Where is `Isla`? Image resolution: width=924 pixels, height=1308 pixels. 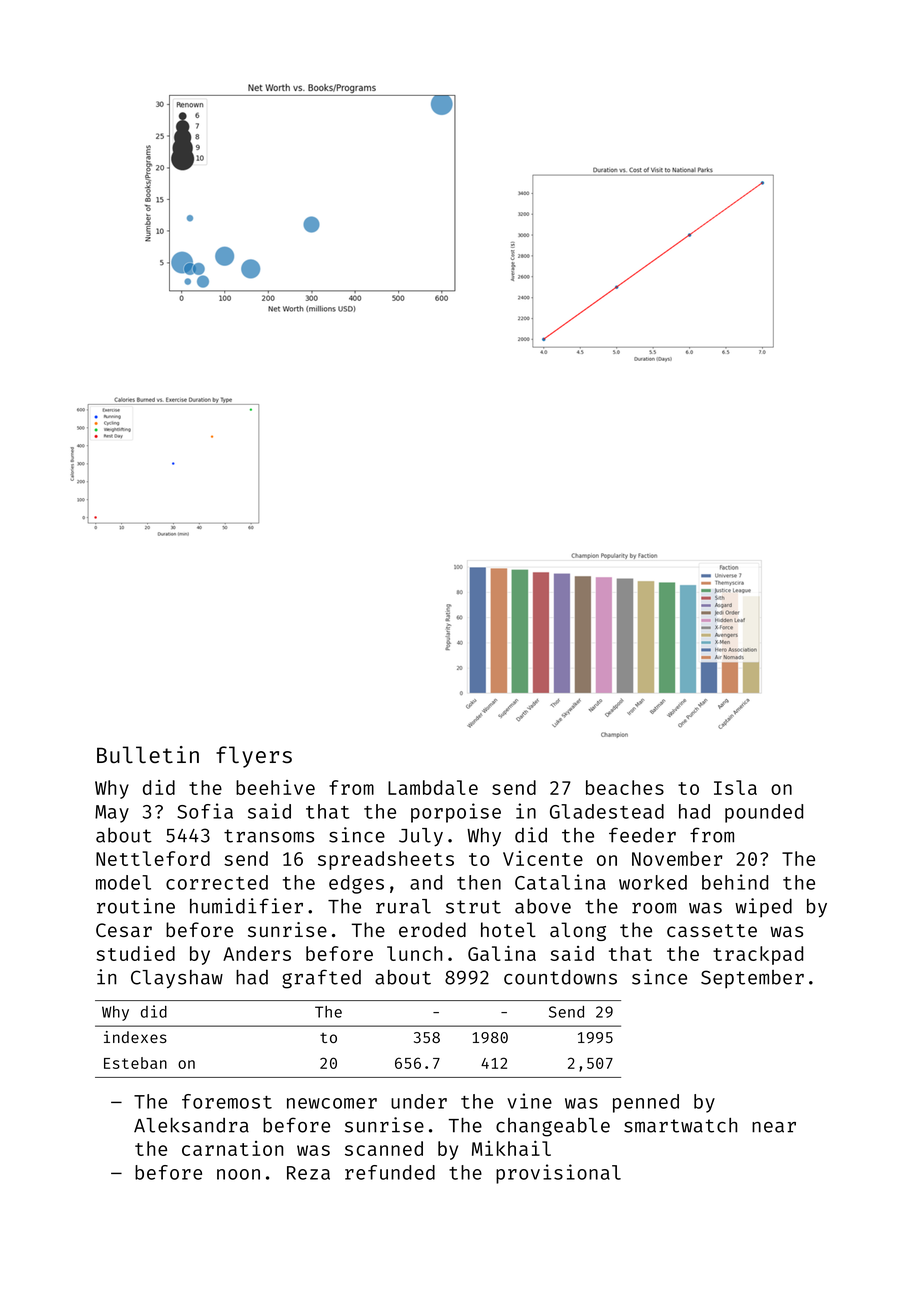
Isla is located at coordinates (735, 787).
